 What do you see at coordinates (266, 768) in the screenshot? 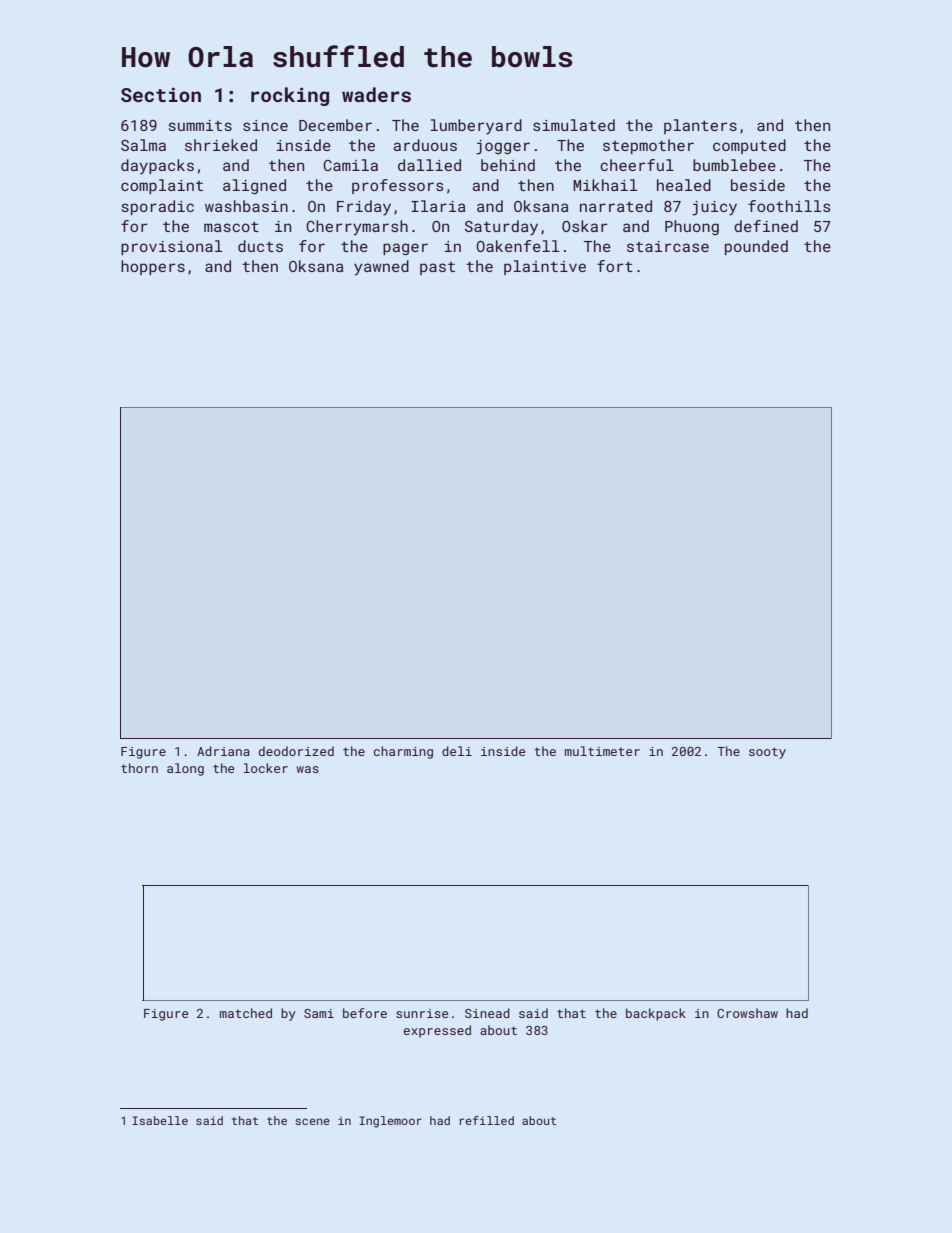
I see `locker` at bounding box center [266, 768].
